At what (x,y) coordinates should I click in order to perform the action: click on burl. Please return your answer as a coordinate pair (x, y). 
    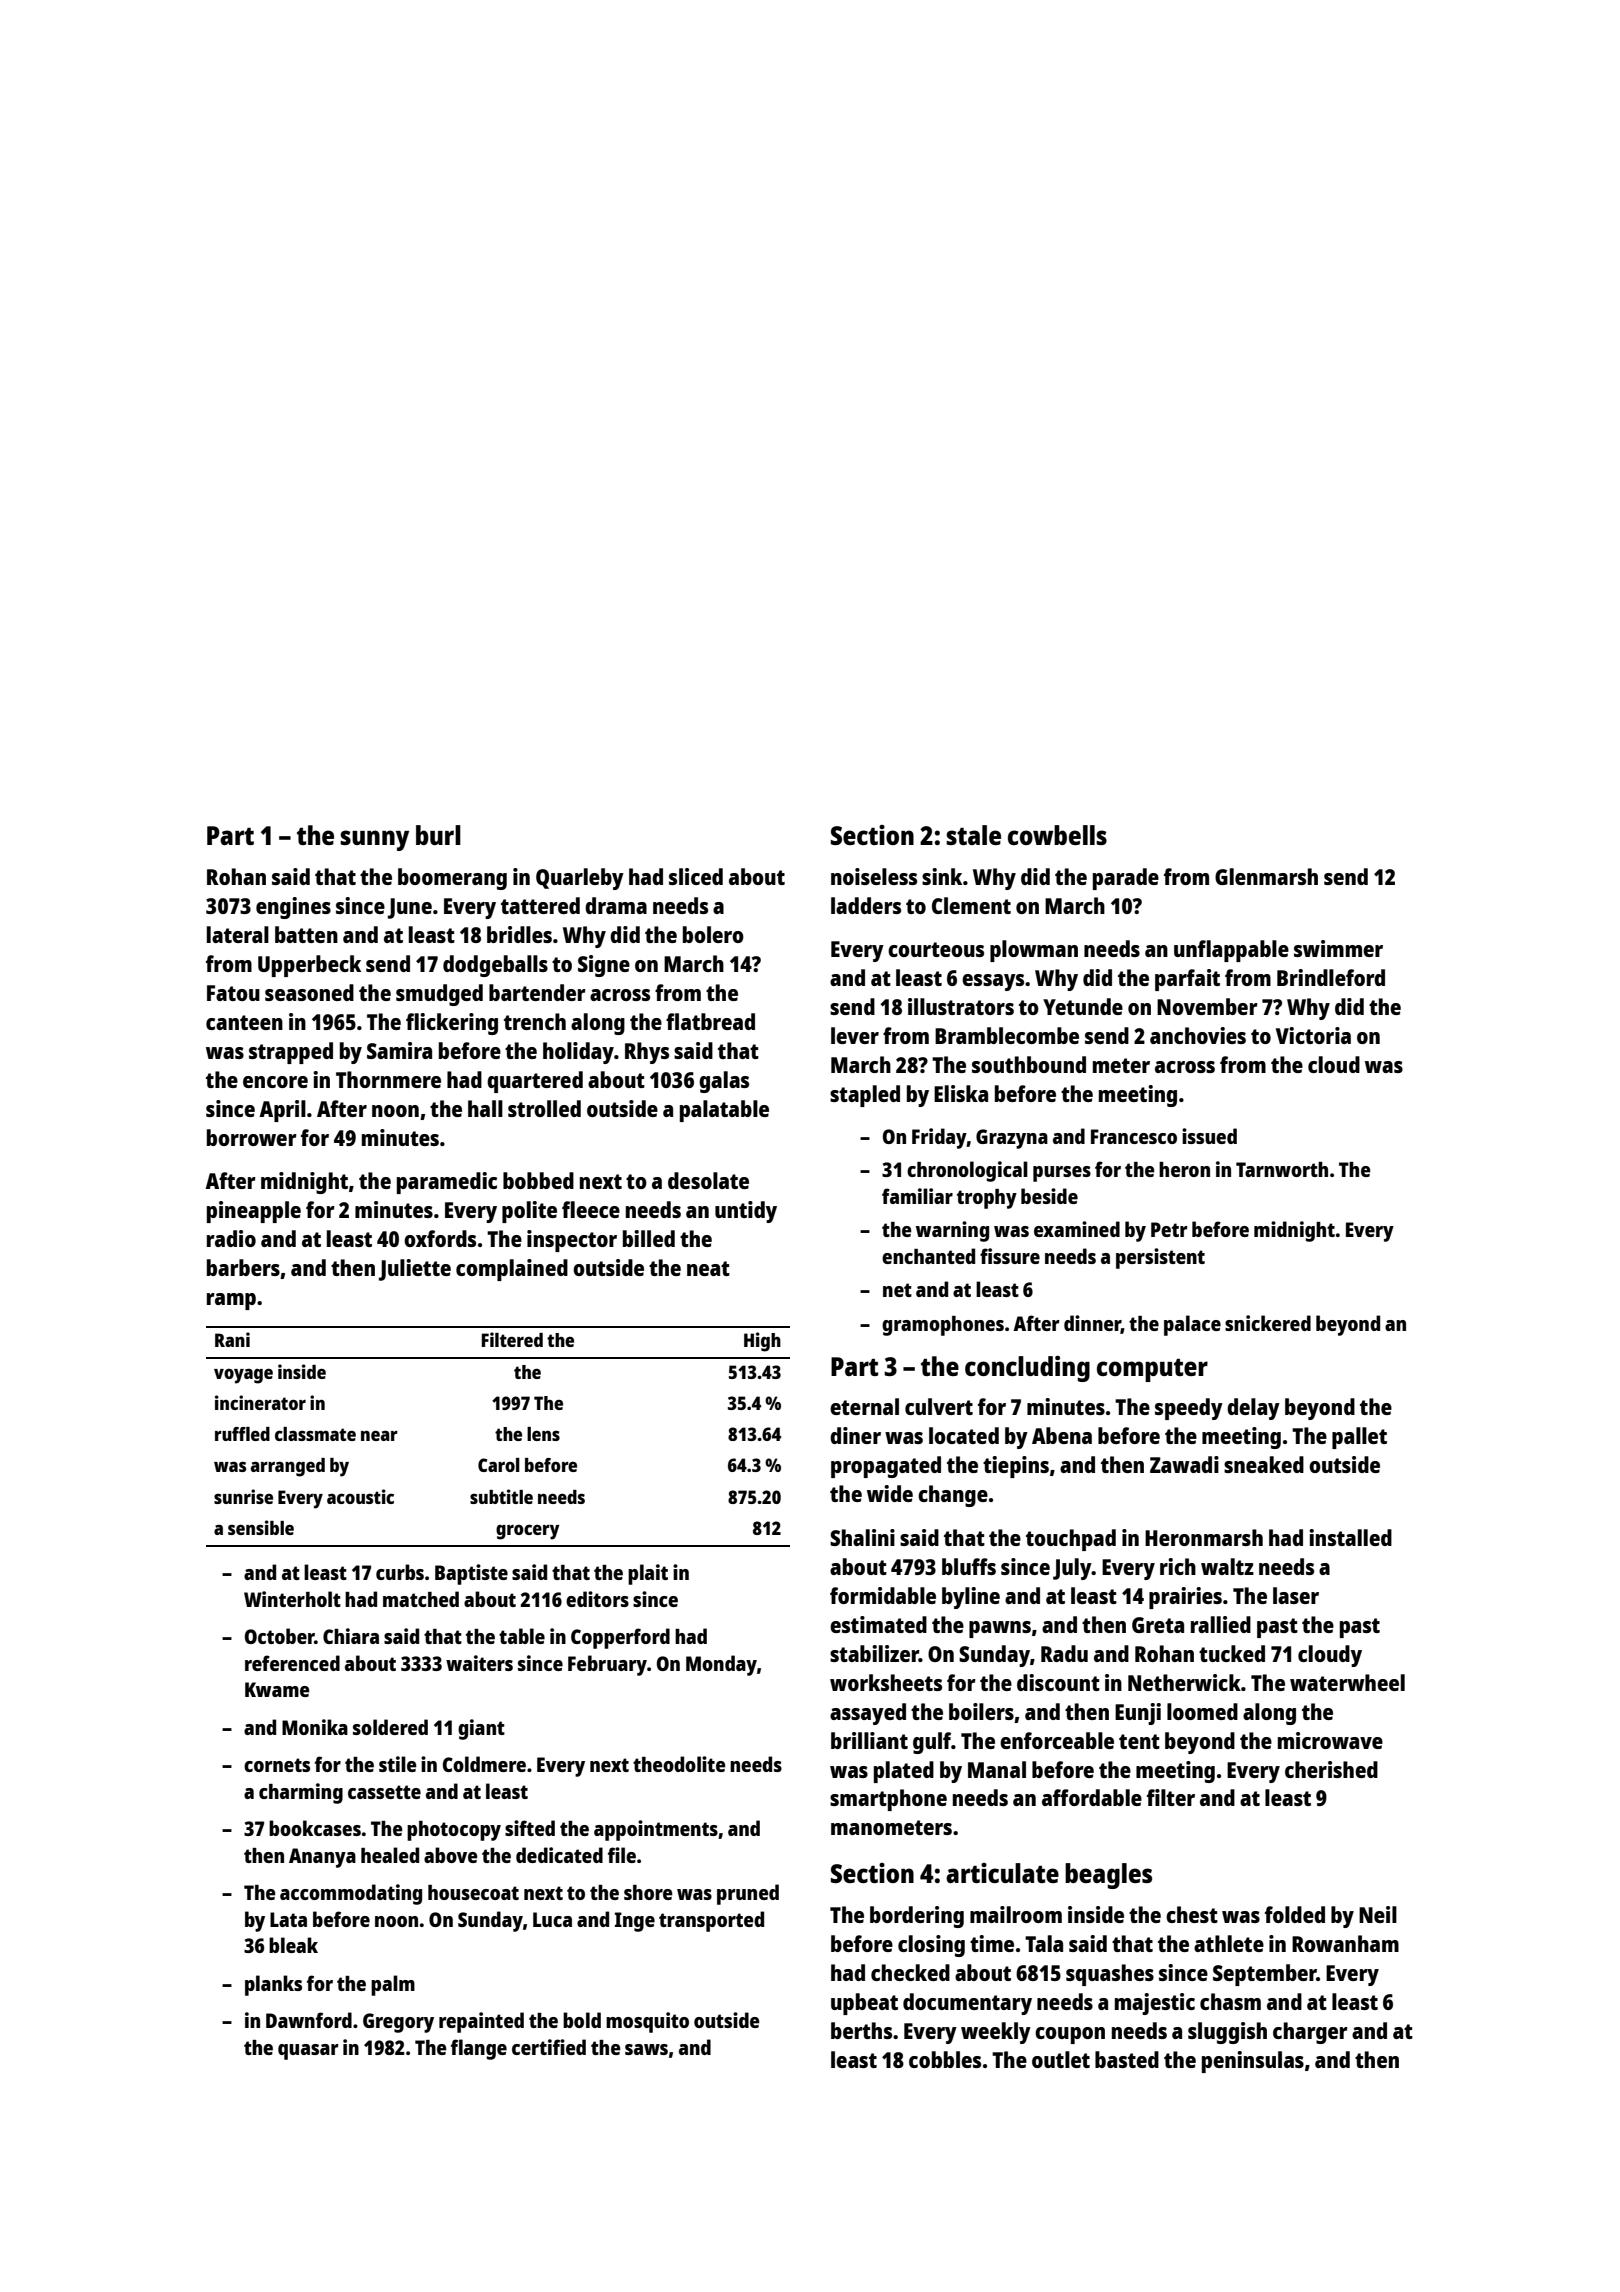
    Looking at the image, I should click on (438, 835).
